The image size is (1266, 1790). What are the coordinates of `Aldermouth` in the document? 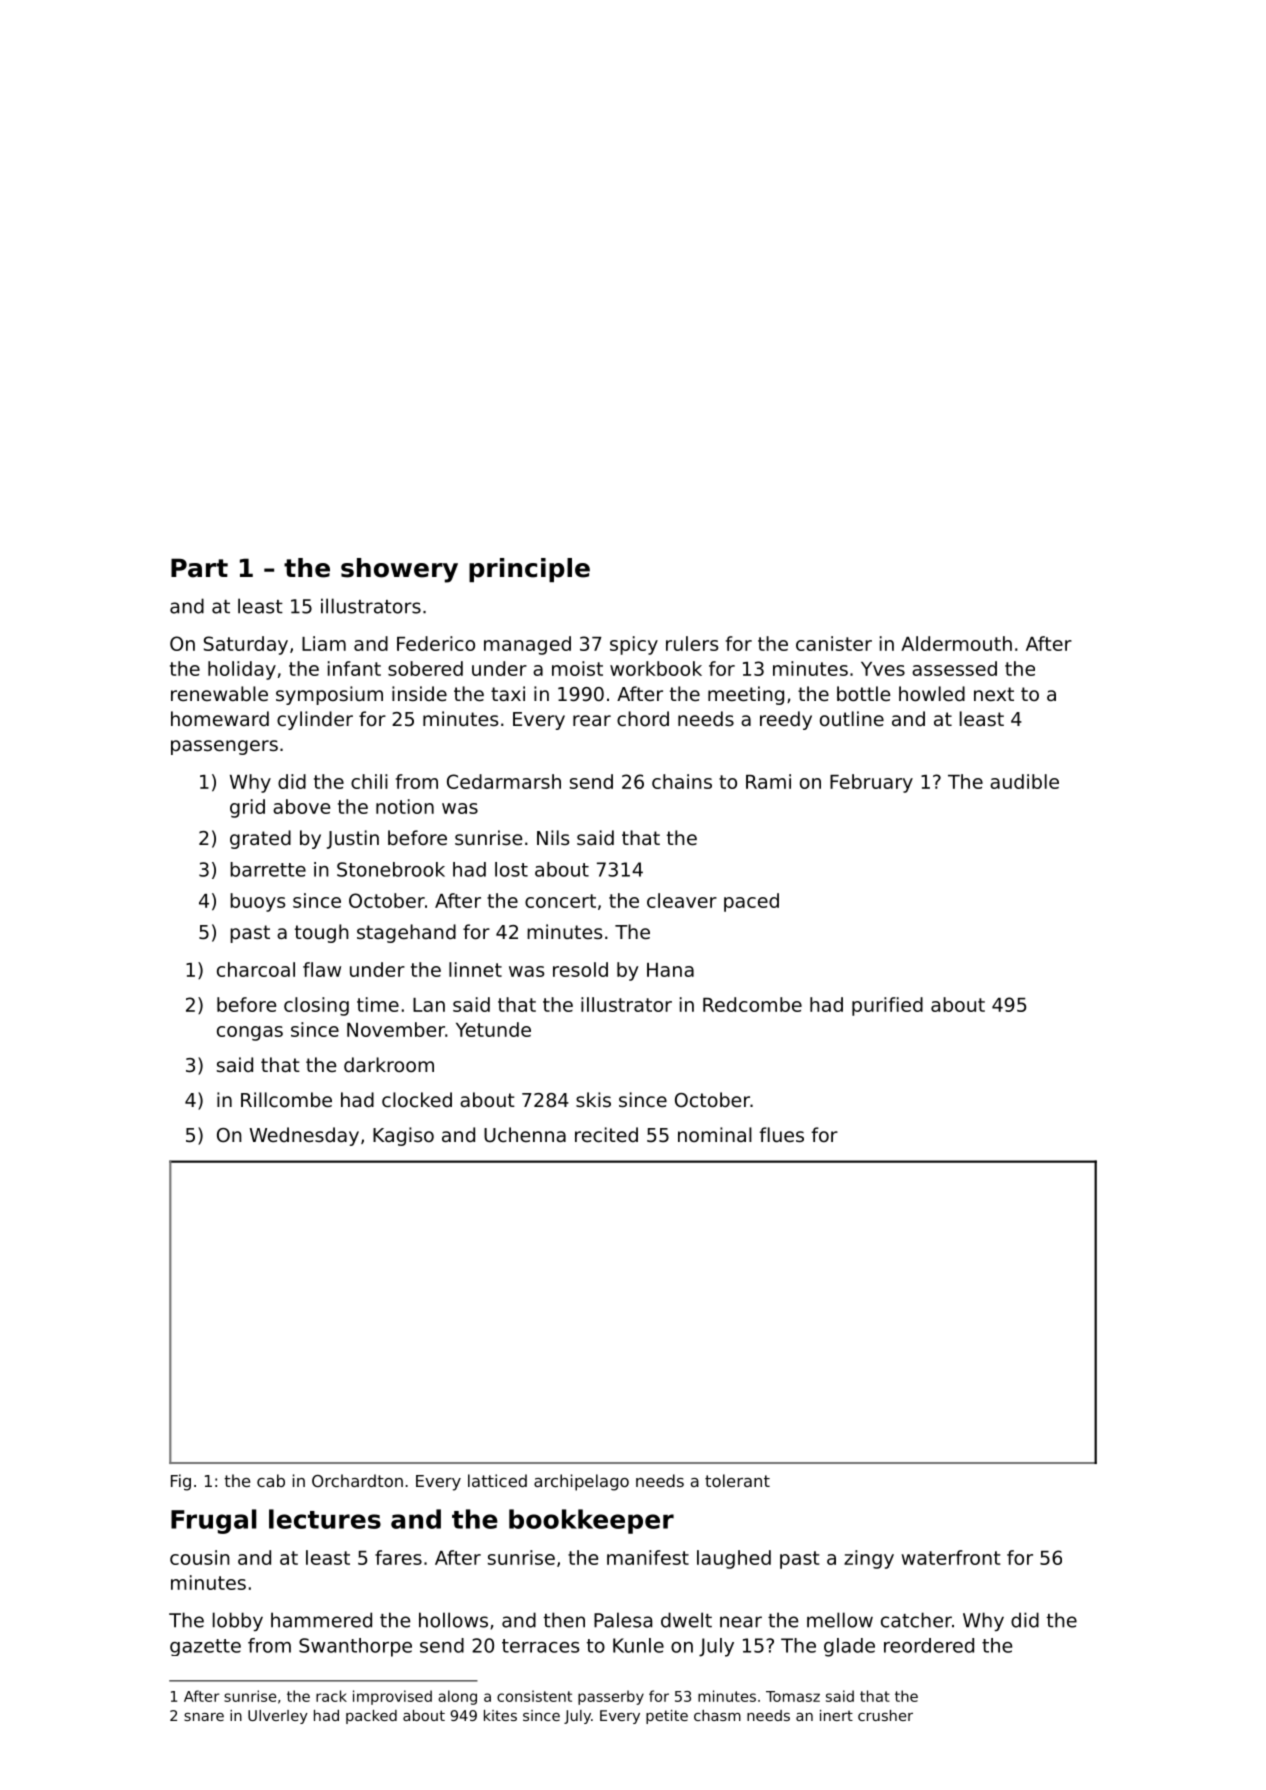 It's located at (956, 643).
